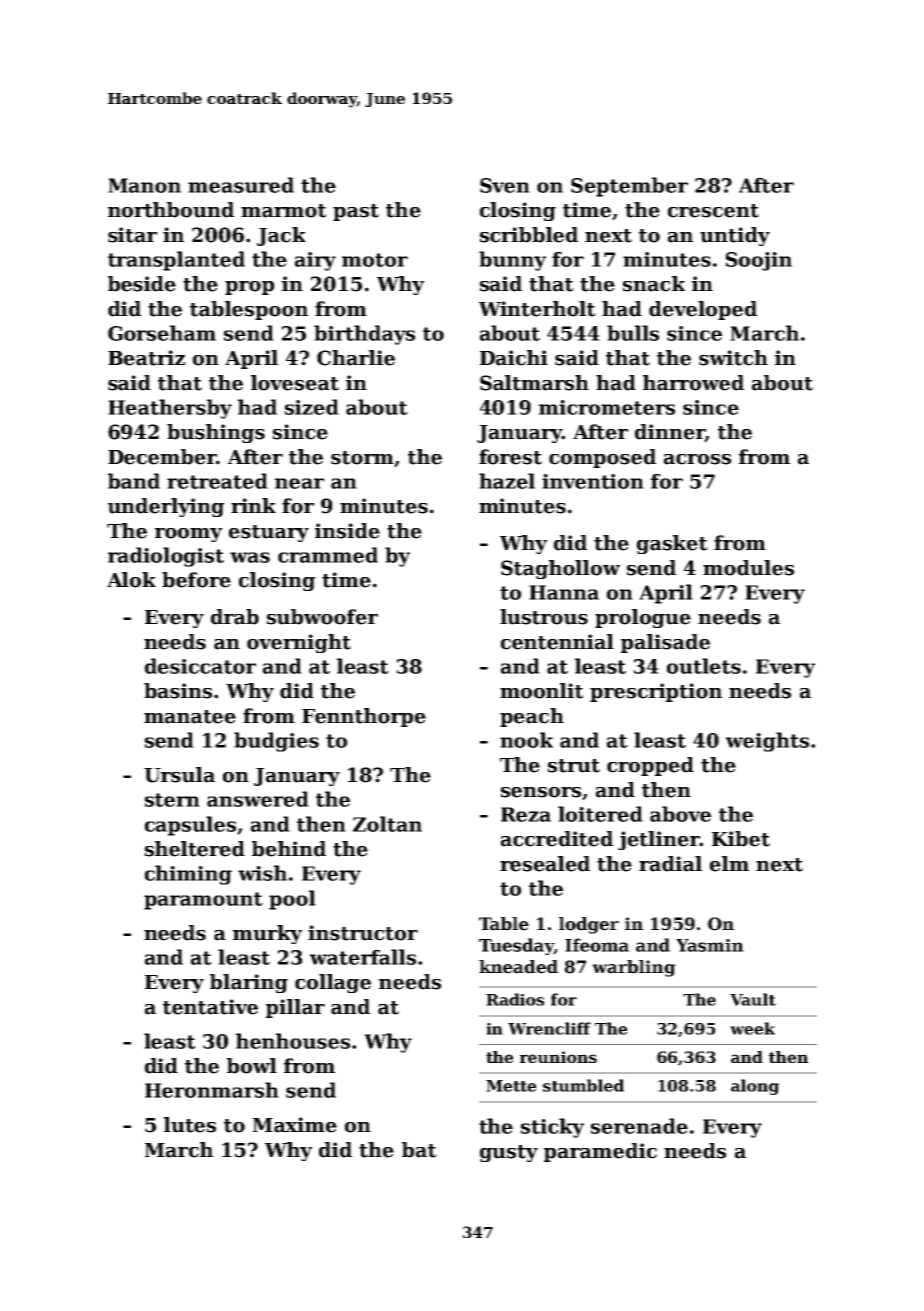  Describe the element at coordinates (144, 185) in the page. I see `Manon` at that location.
